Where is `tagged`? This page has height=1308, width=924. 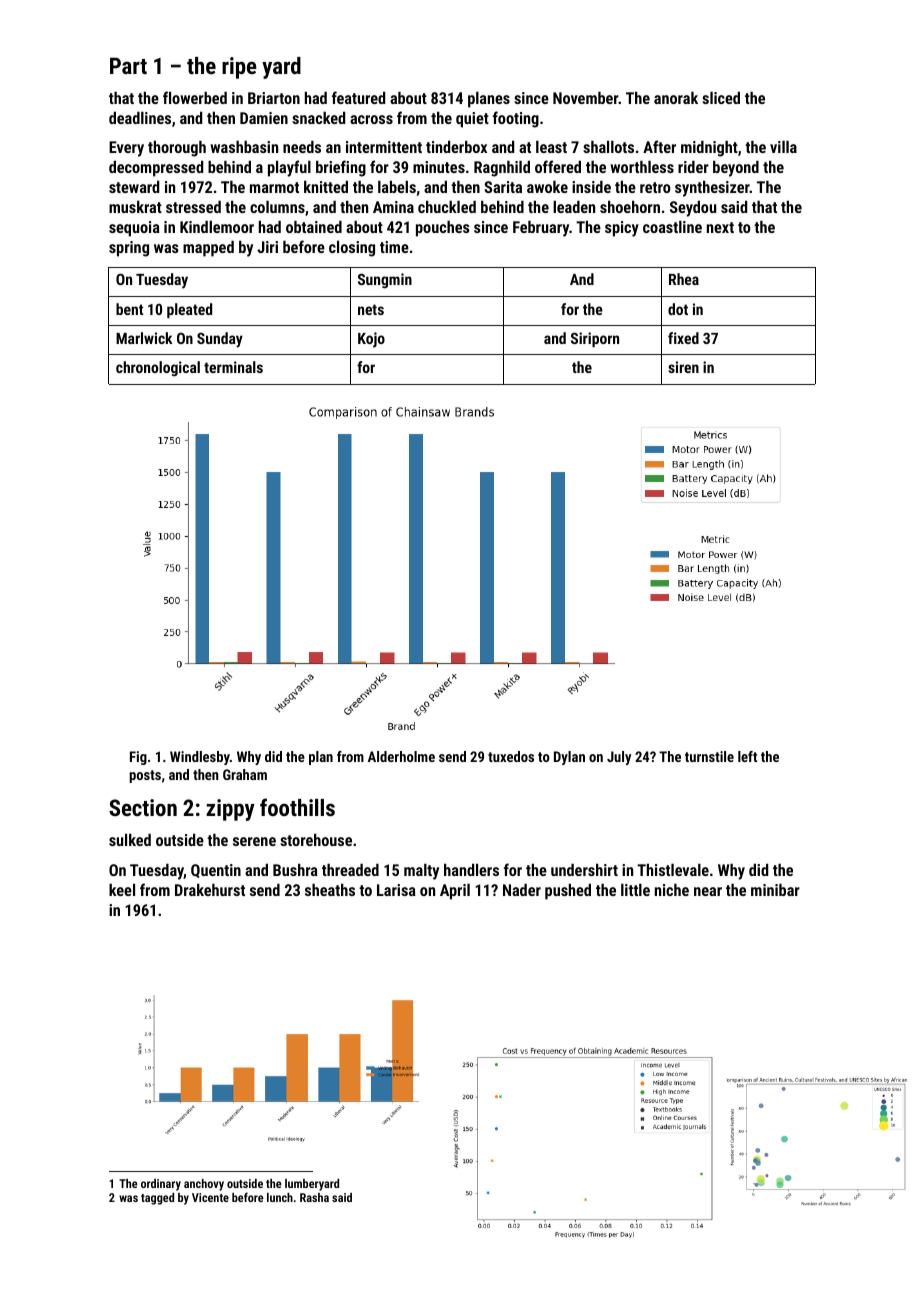 tagged is located at coordinates (157, 1199).
